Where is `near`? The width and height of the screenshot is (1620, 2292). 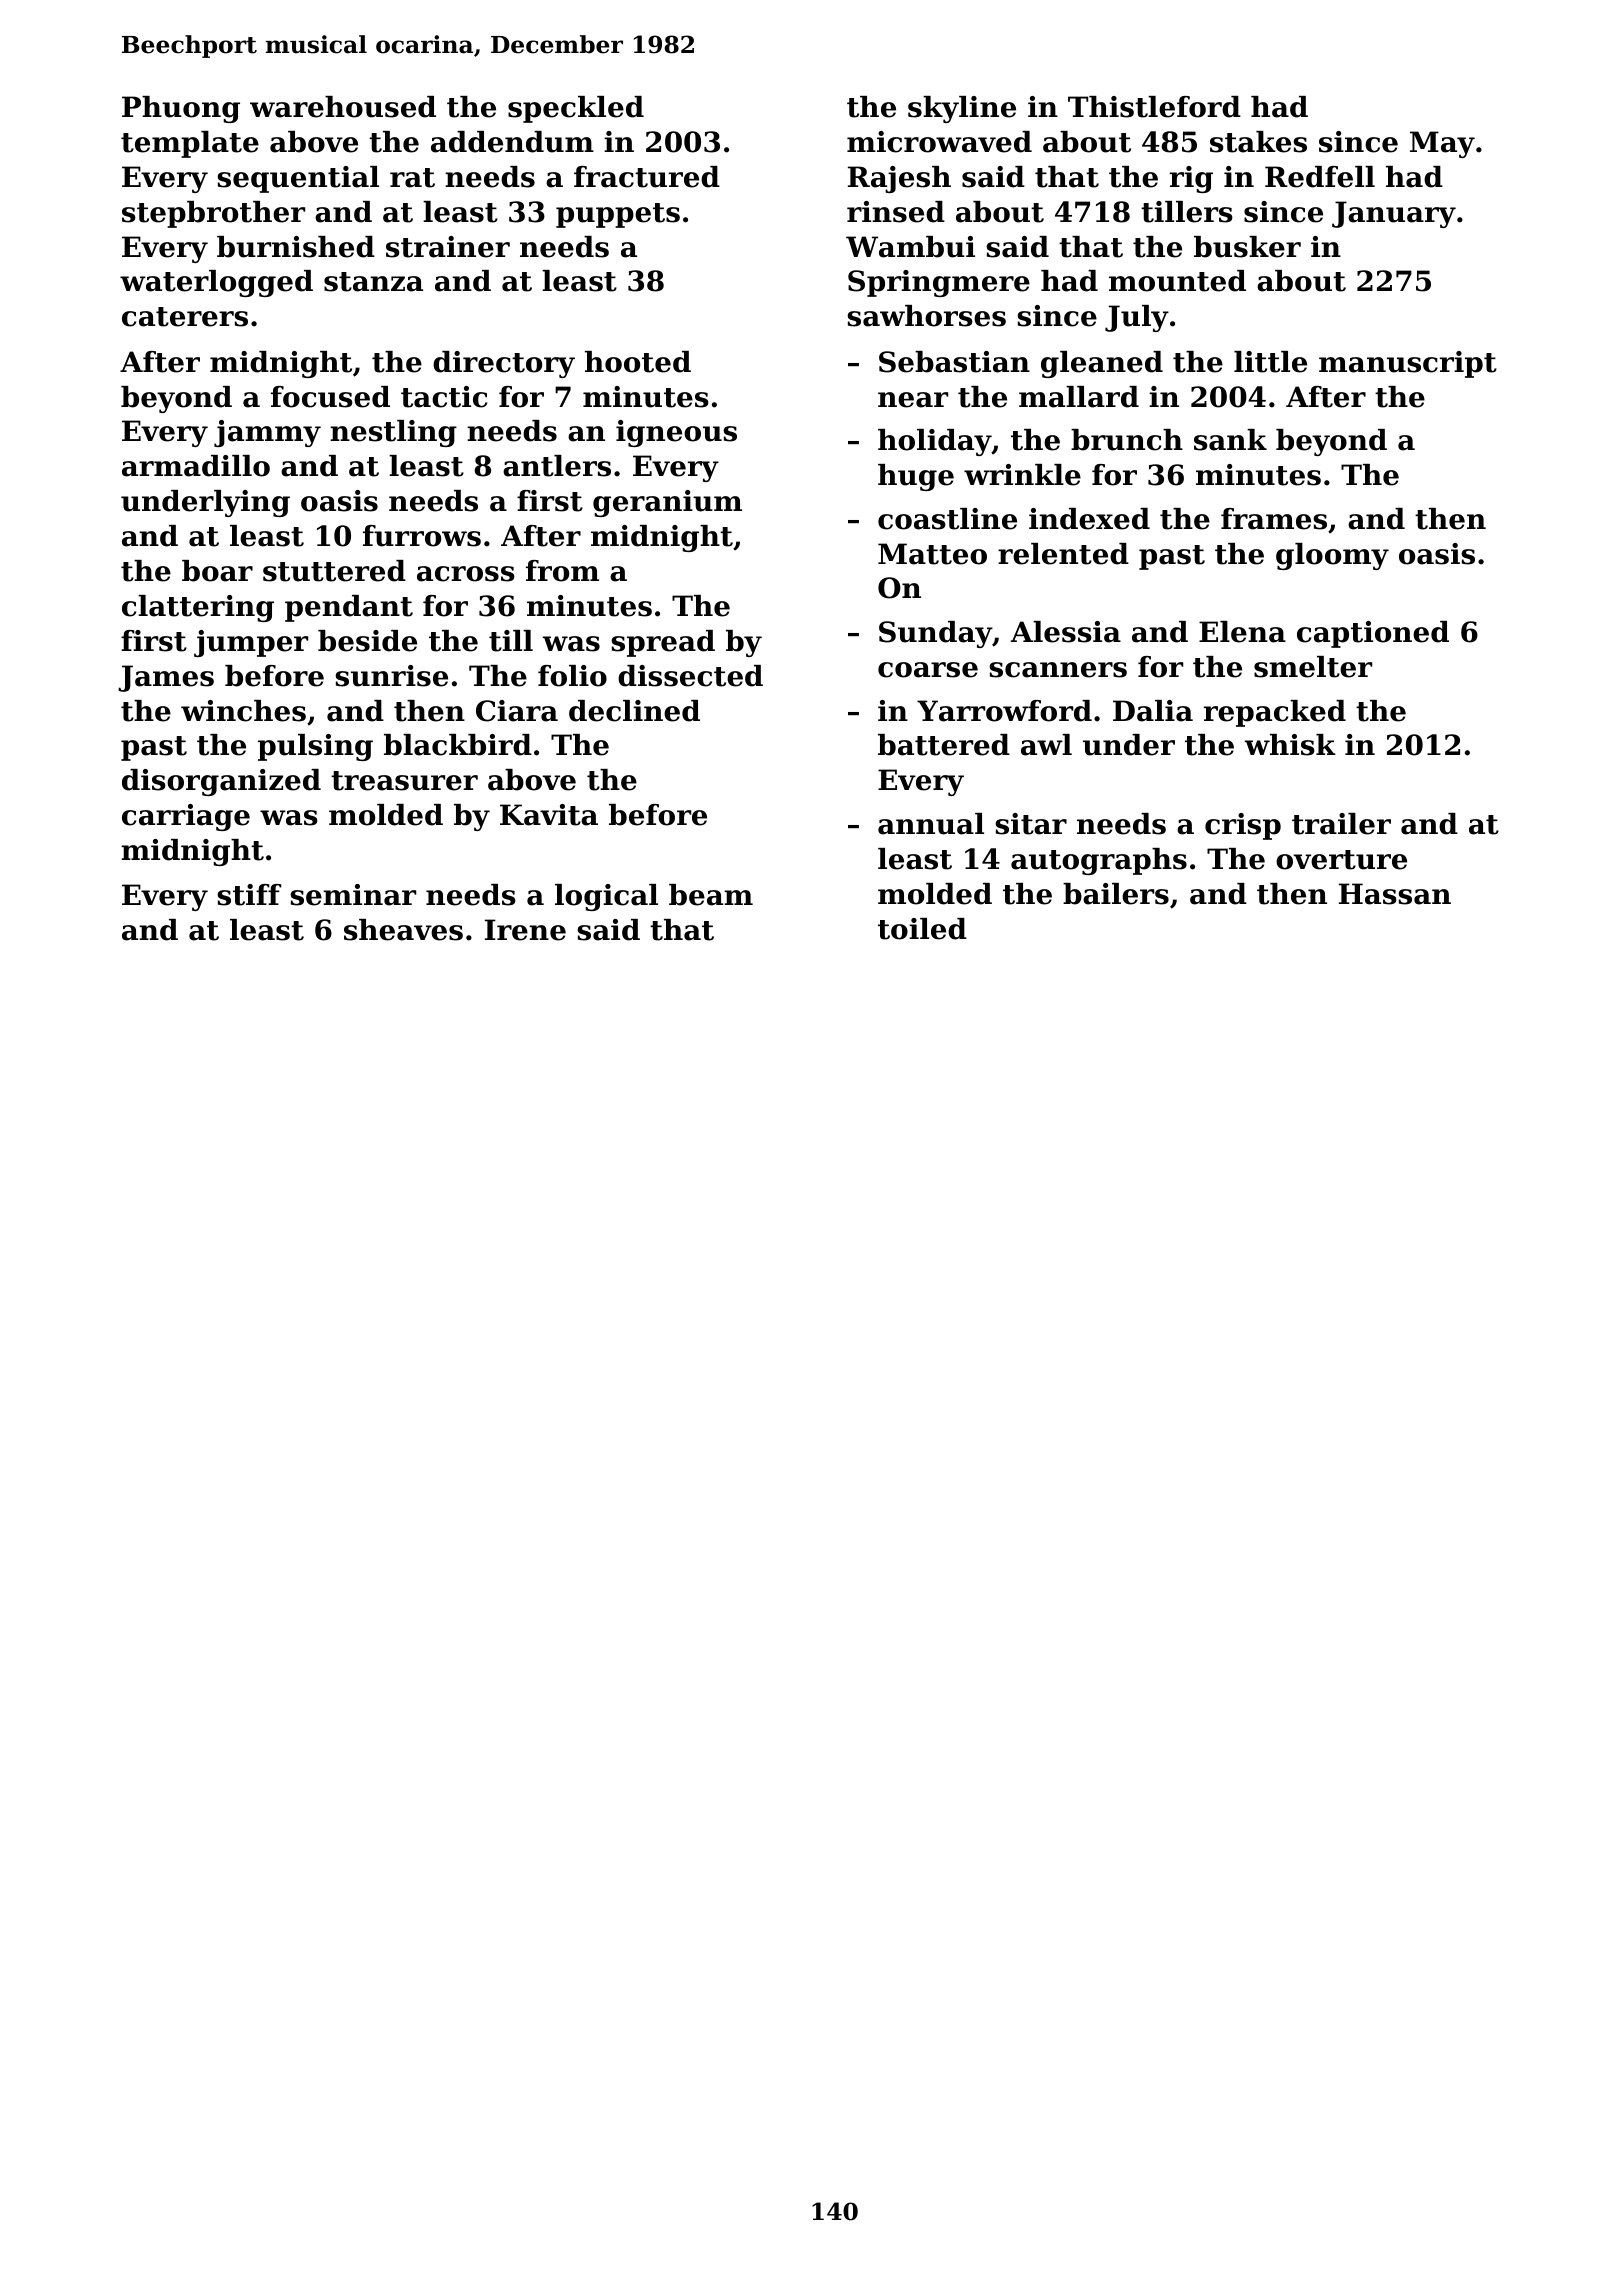
near is located at coordinates (913, 400).
